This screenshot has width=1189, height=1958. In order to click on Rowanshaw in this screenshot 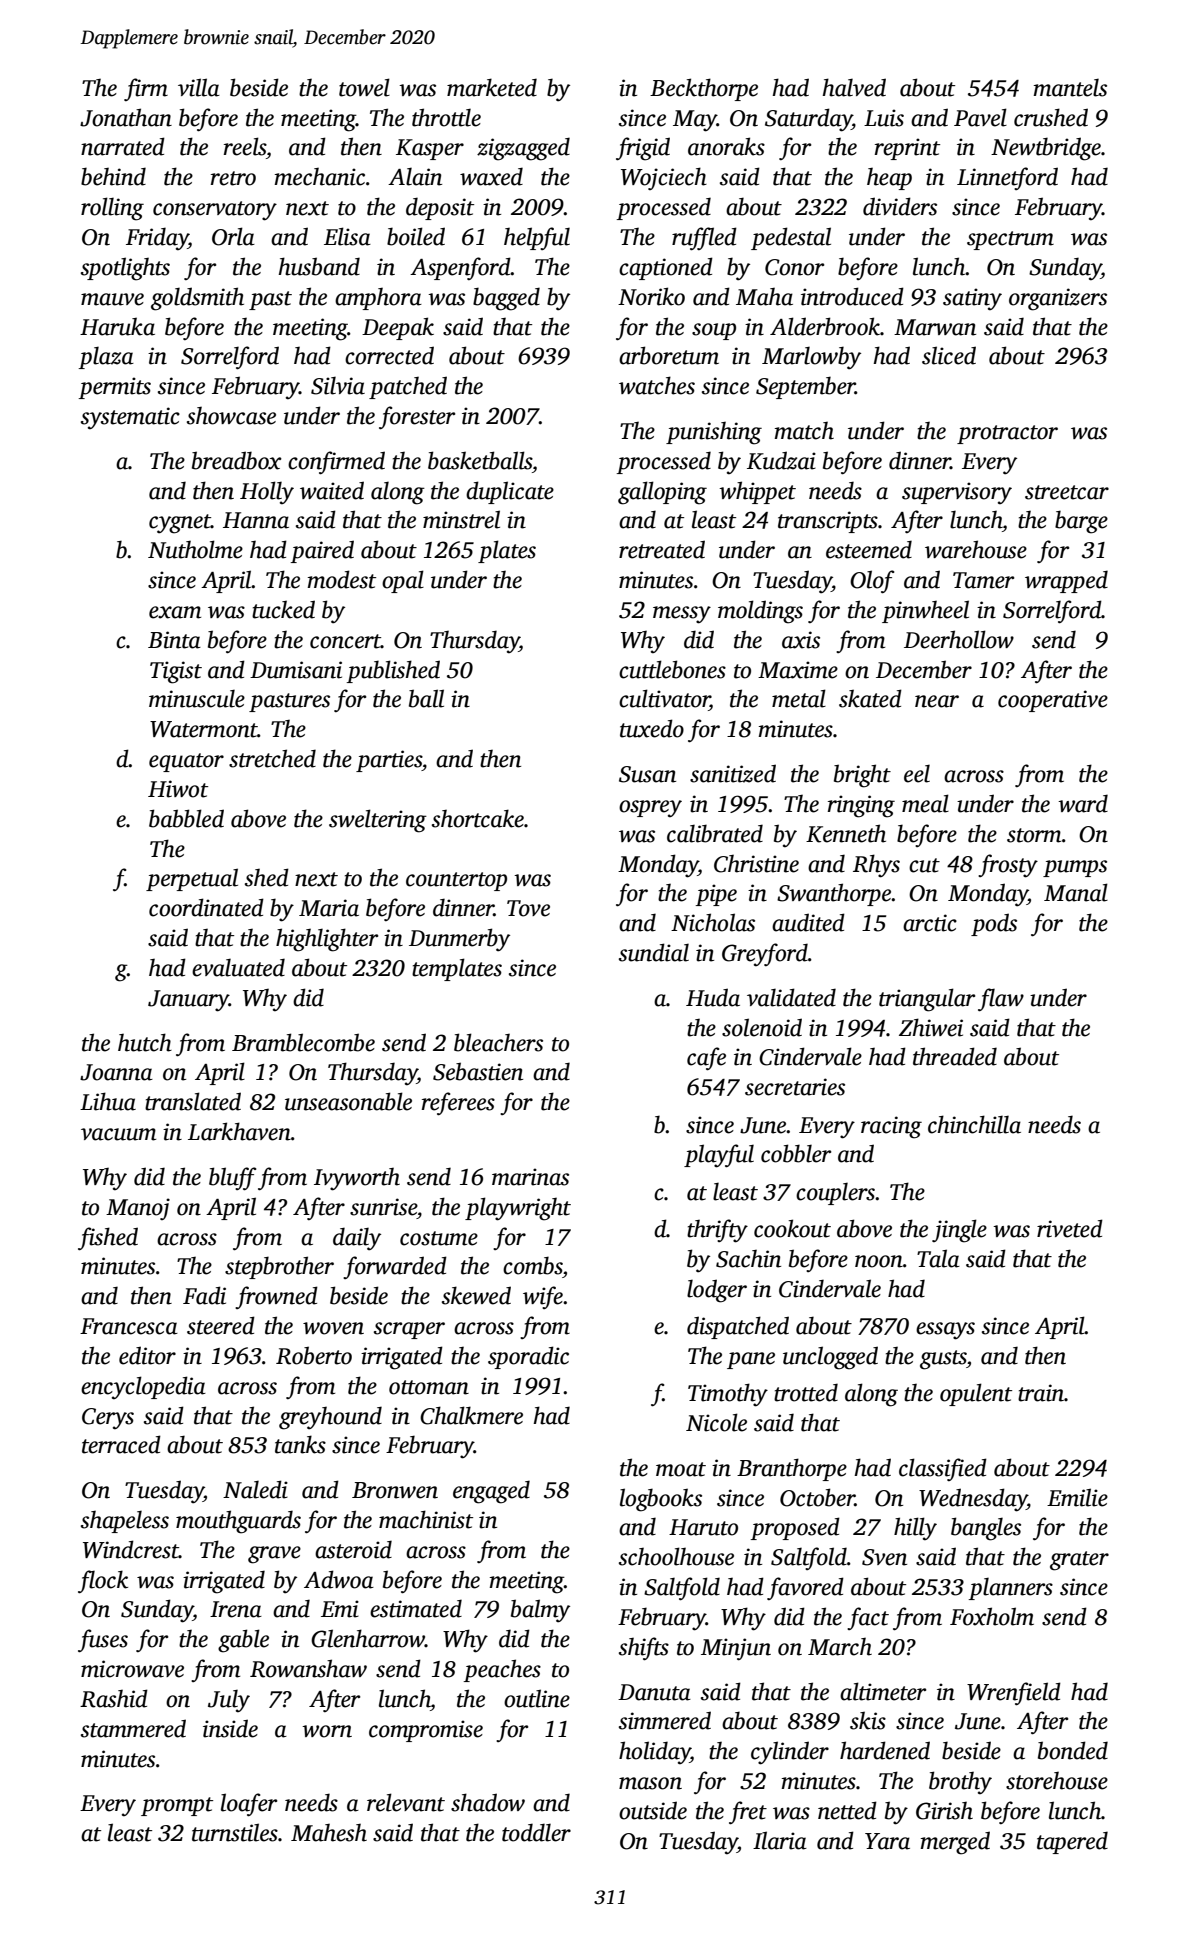, I will do `click(308, 1668)`.
